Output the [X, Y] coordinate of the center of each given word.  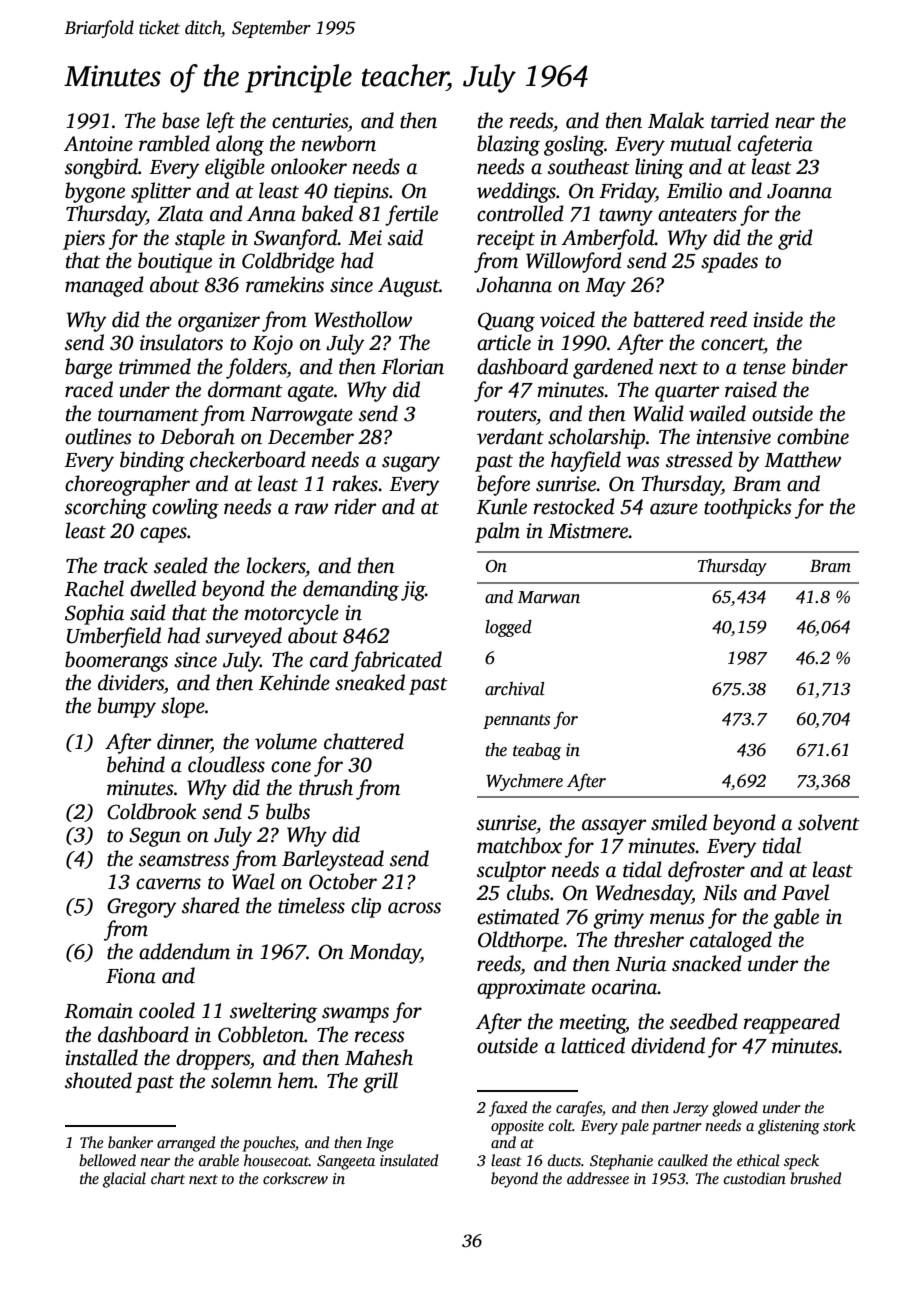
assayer [614, 827]
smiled [679, 822]
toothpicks [748, 508]
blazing [508, 145]
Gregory [142, 908]
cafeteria [775, 145]
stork [839, 1125]
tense [764, 368]
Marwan [549, 597]
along [240, 145]
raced [89, 389]
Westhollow [363, 319]
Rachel [94, 588]
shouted [98, 1080]
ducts [564, 1160]
